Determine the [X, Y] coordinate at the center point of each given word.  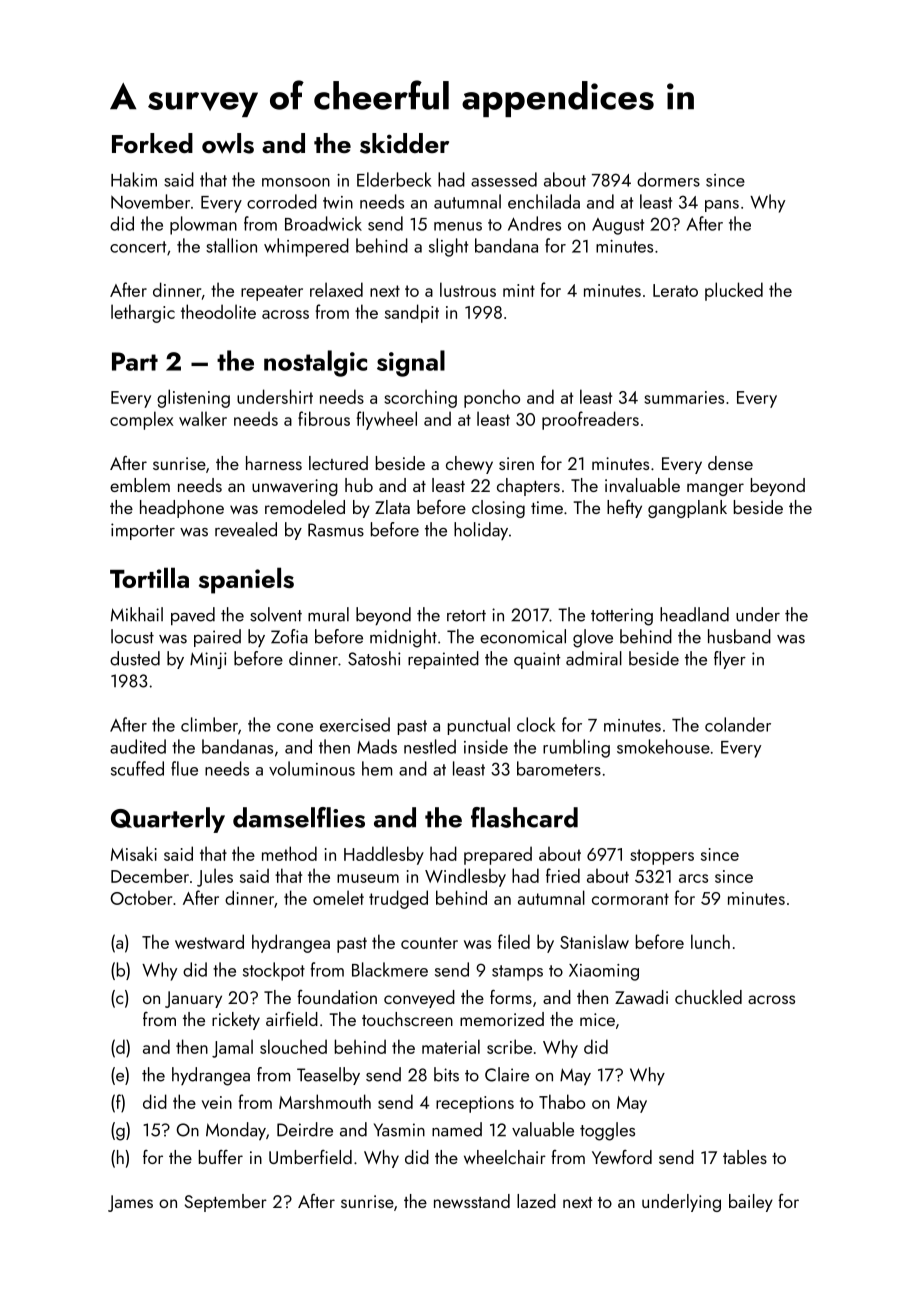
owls [228, 143]
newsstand [472, 1201]
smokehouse [663, 746]
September [226, 1203]
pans [722, 206]
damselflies [299, 817]
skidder [404, 143]
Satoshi [374, 658]
